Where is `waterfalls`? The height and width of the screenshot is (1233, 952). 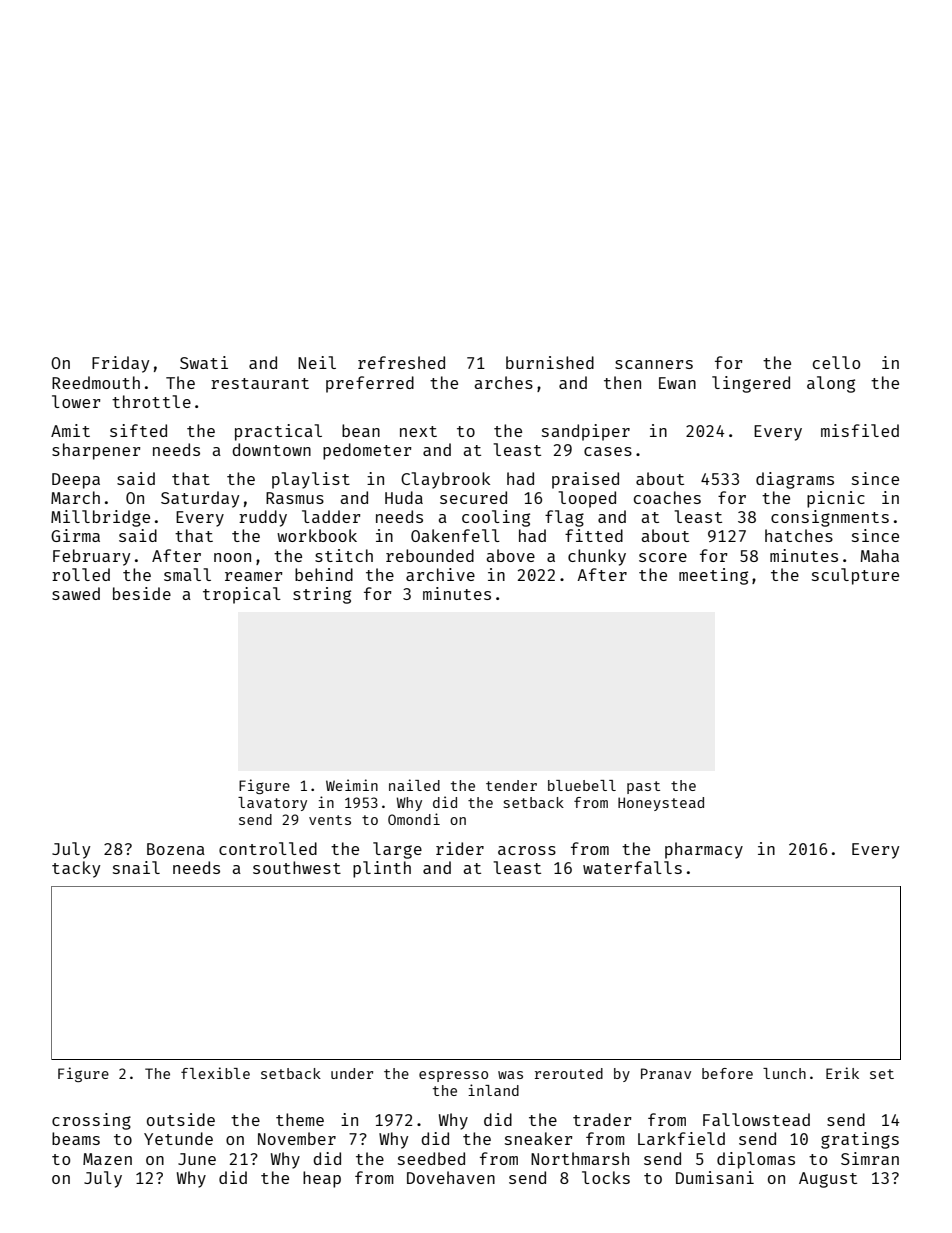 waterfalls is located at coordinates (632, 867).
